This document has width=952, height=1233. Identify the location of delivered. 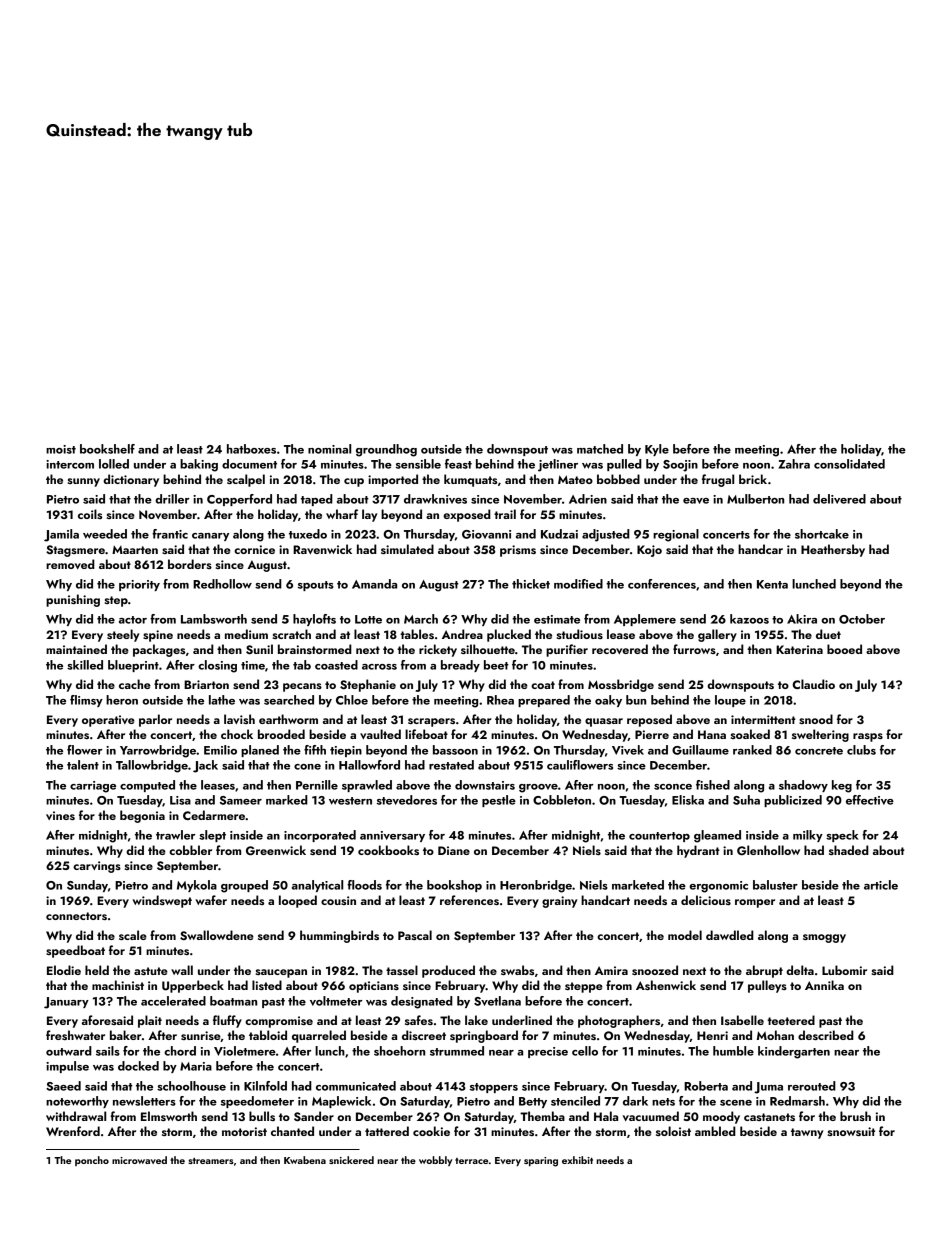
(839, 499).
